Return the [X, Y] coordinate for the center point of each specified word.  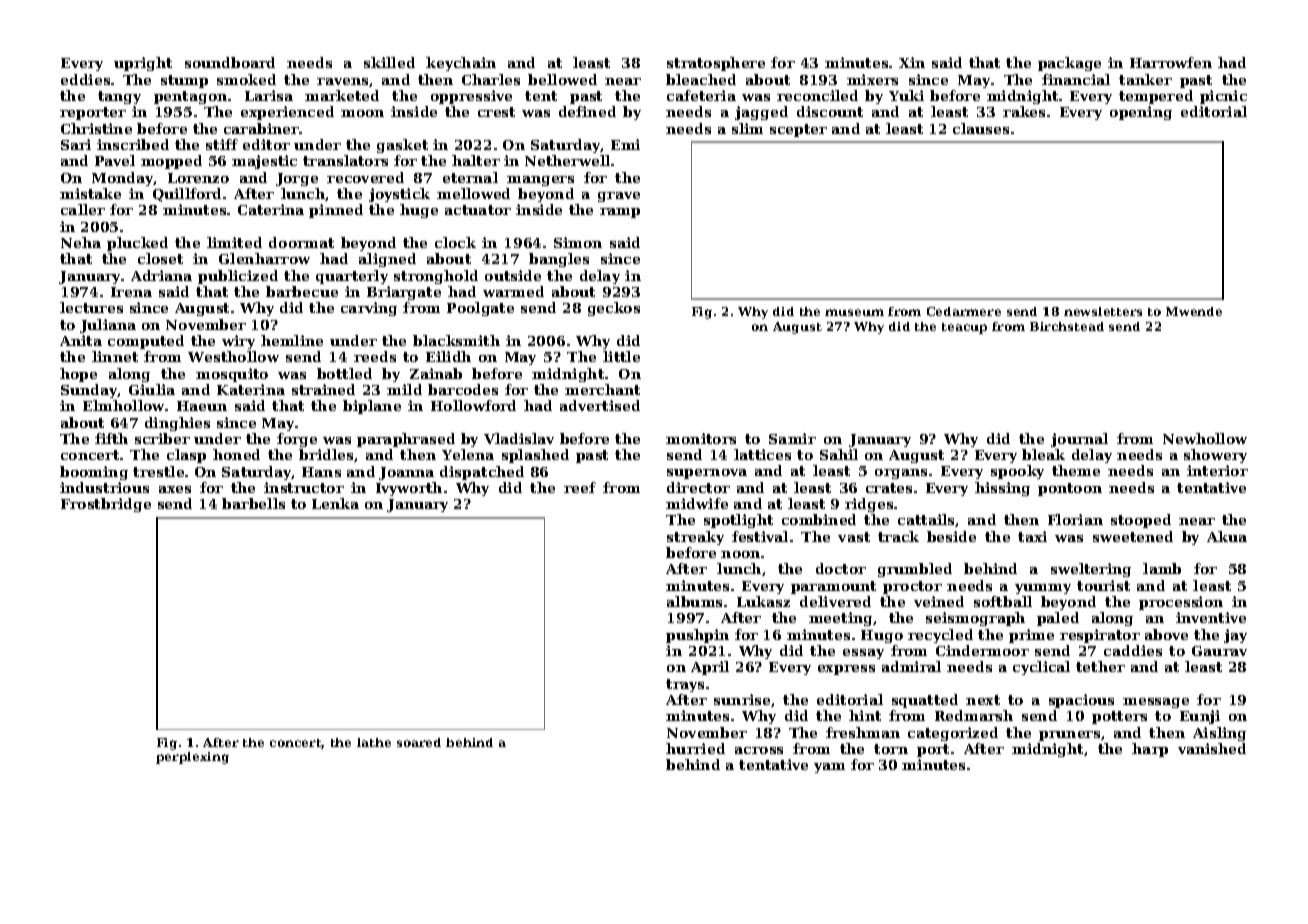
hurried [695, 748]
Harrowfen [1171, 62]
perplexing [192, 758]
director [698, 487]
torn [891, 749]
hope [78, 375]
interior [1217, 470]
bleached [701, 79]
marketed [342, 95]
